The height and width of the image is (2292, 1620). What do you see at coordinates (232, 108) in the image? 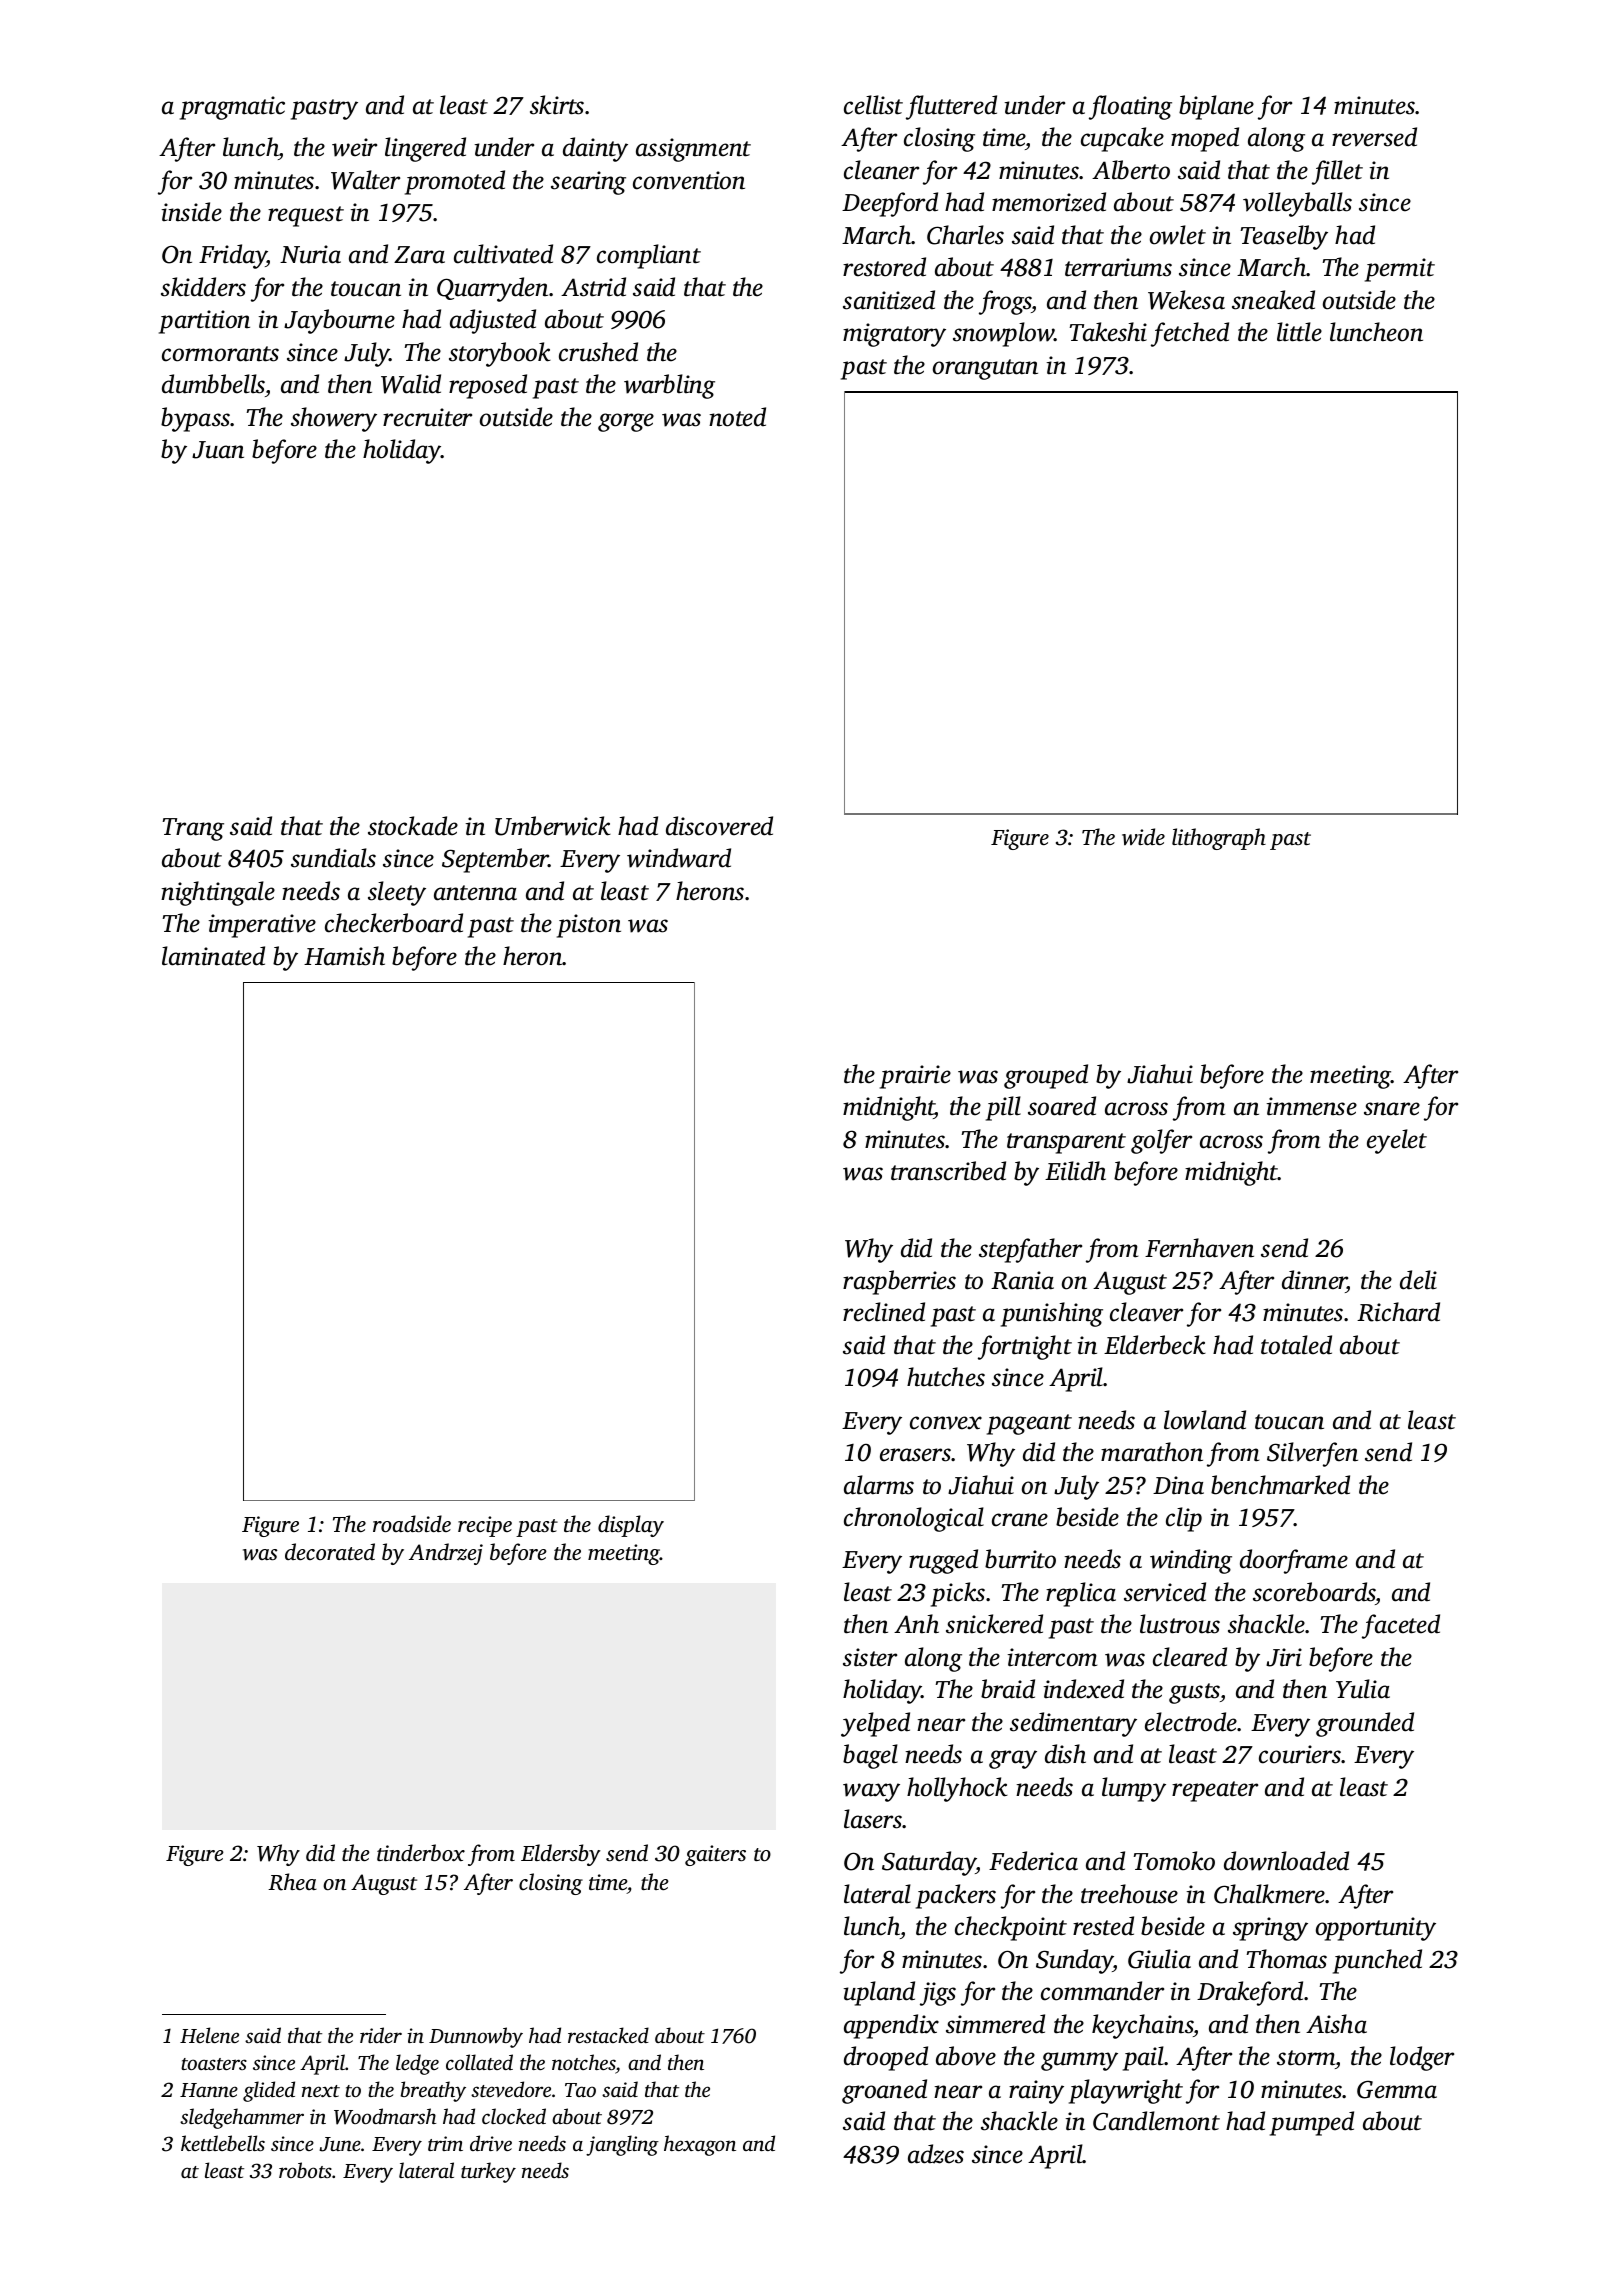
I see `pragmatic` at bounding box center [232, 108].
